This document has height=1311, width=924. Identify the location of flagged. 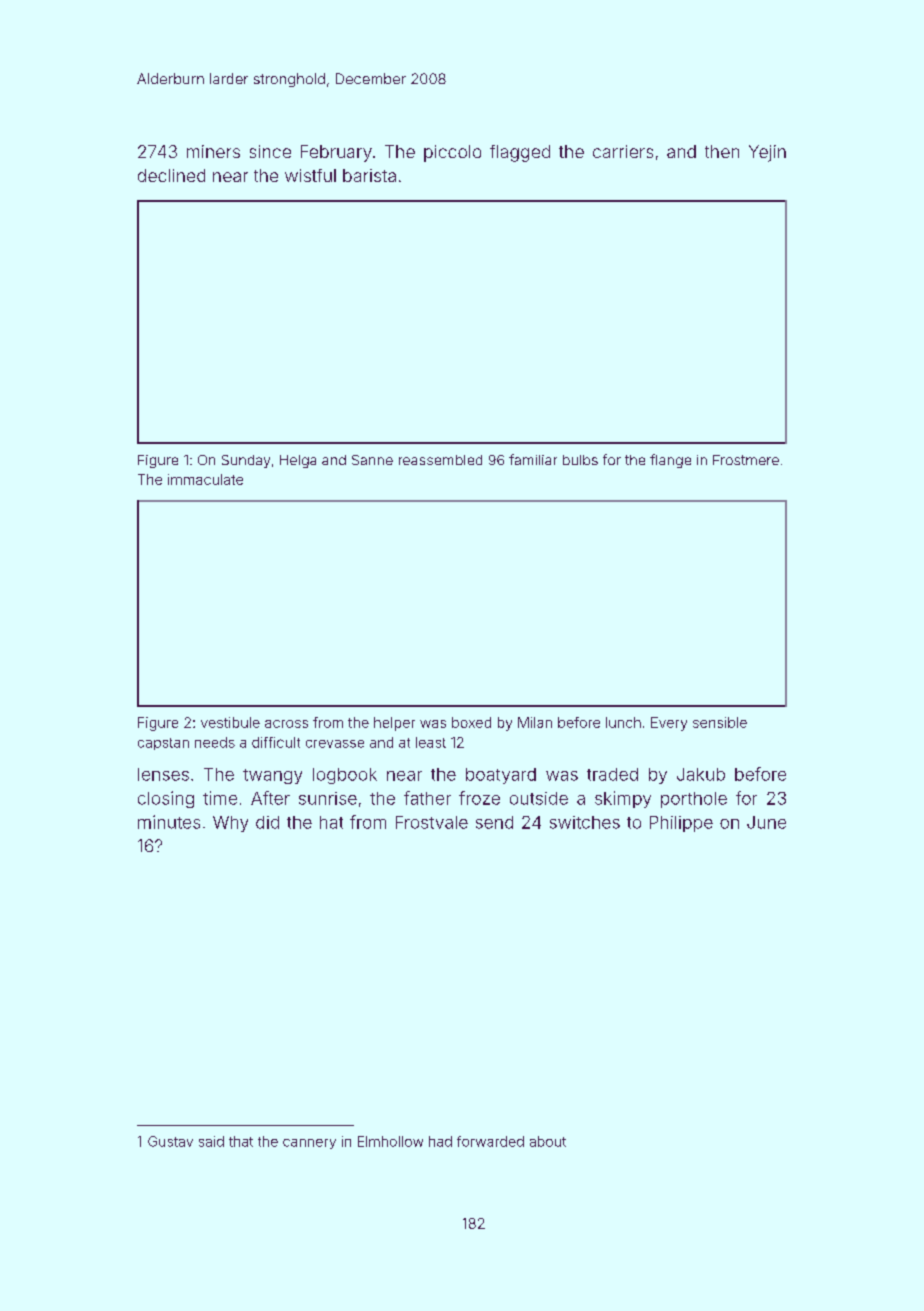
(520, 153).
